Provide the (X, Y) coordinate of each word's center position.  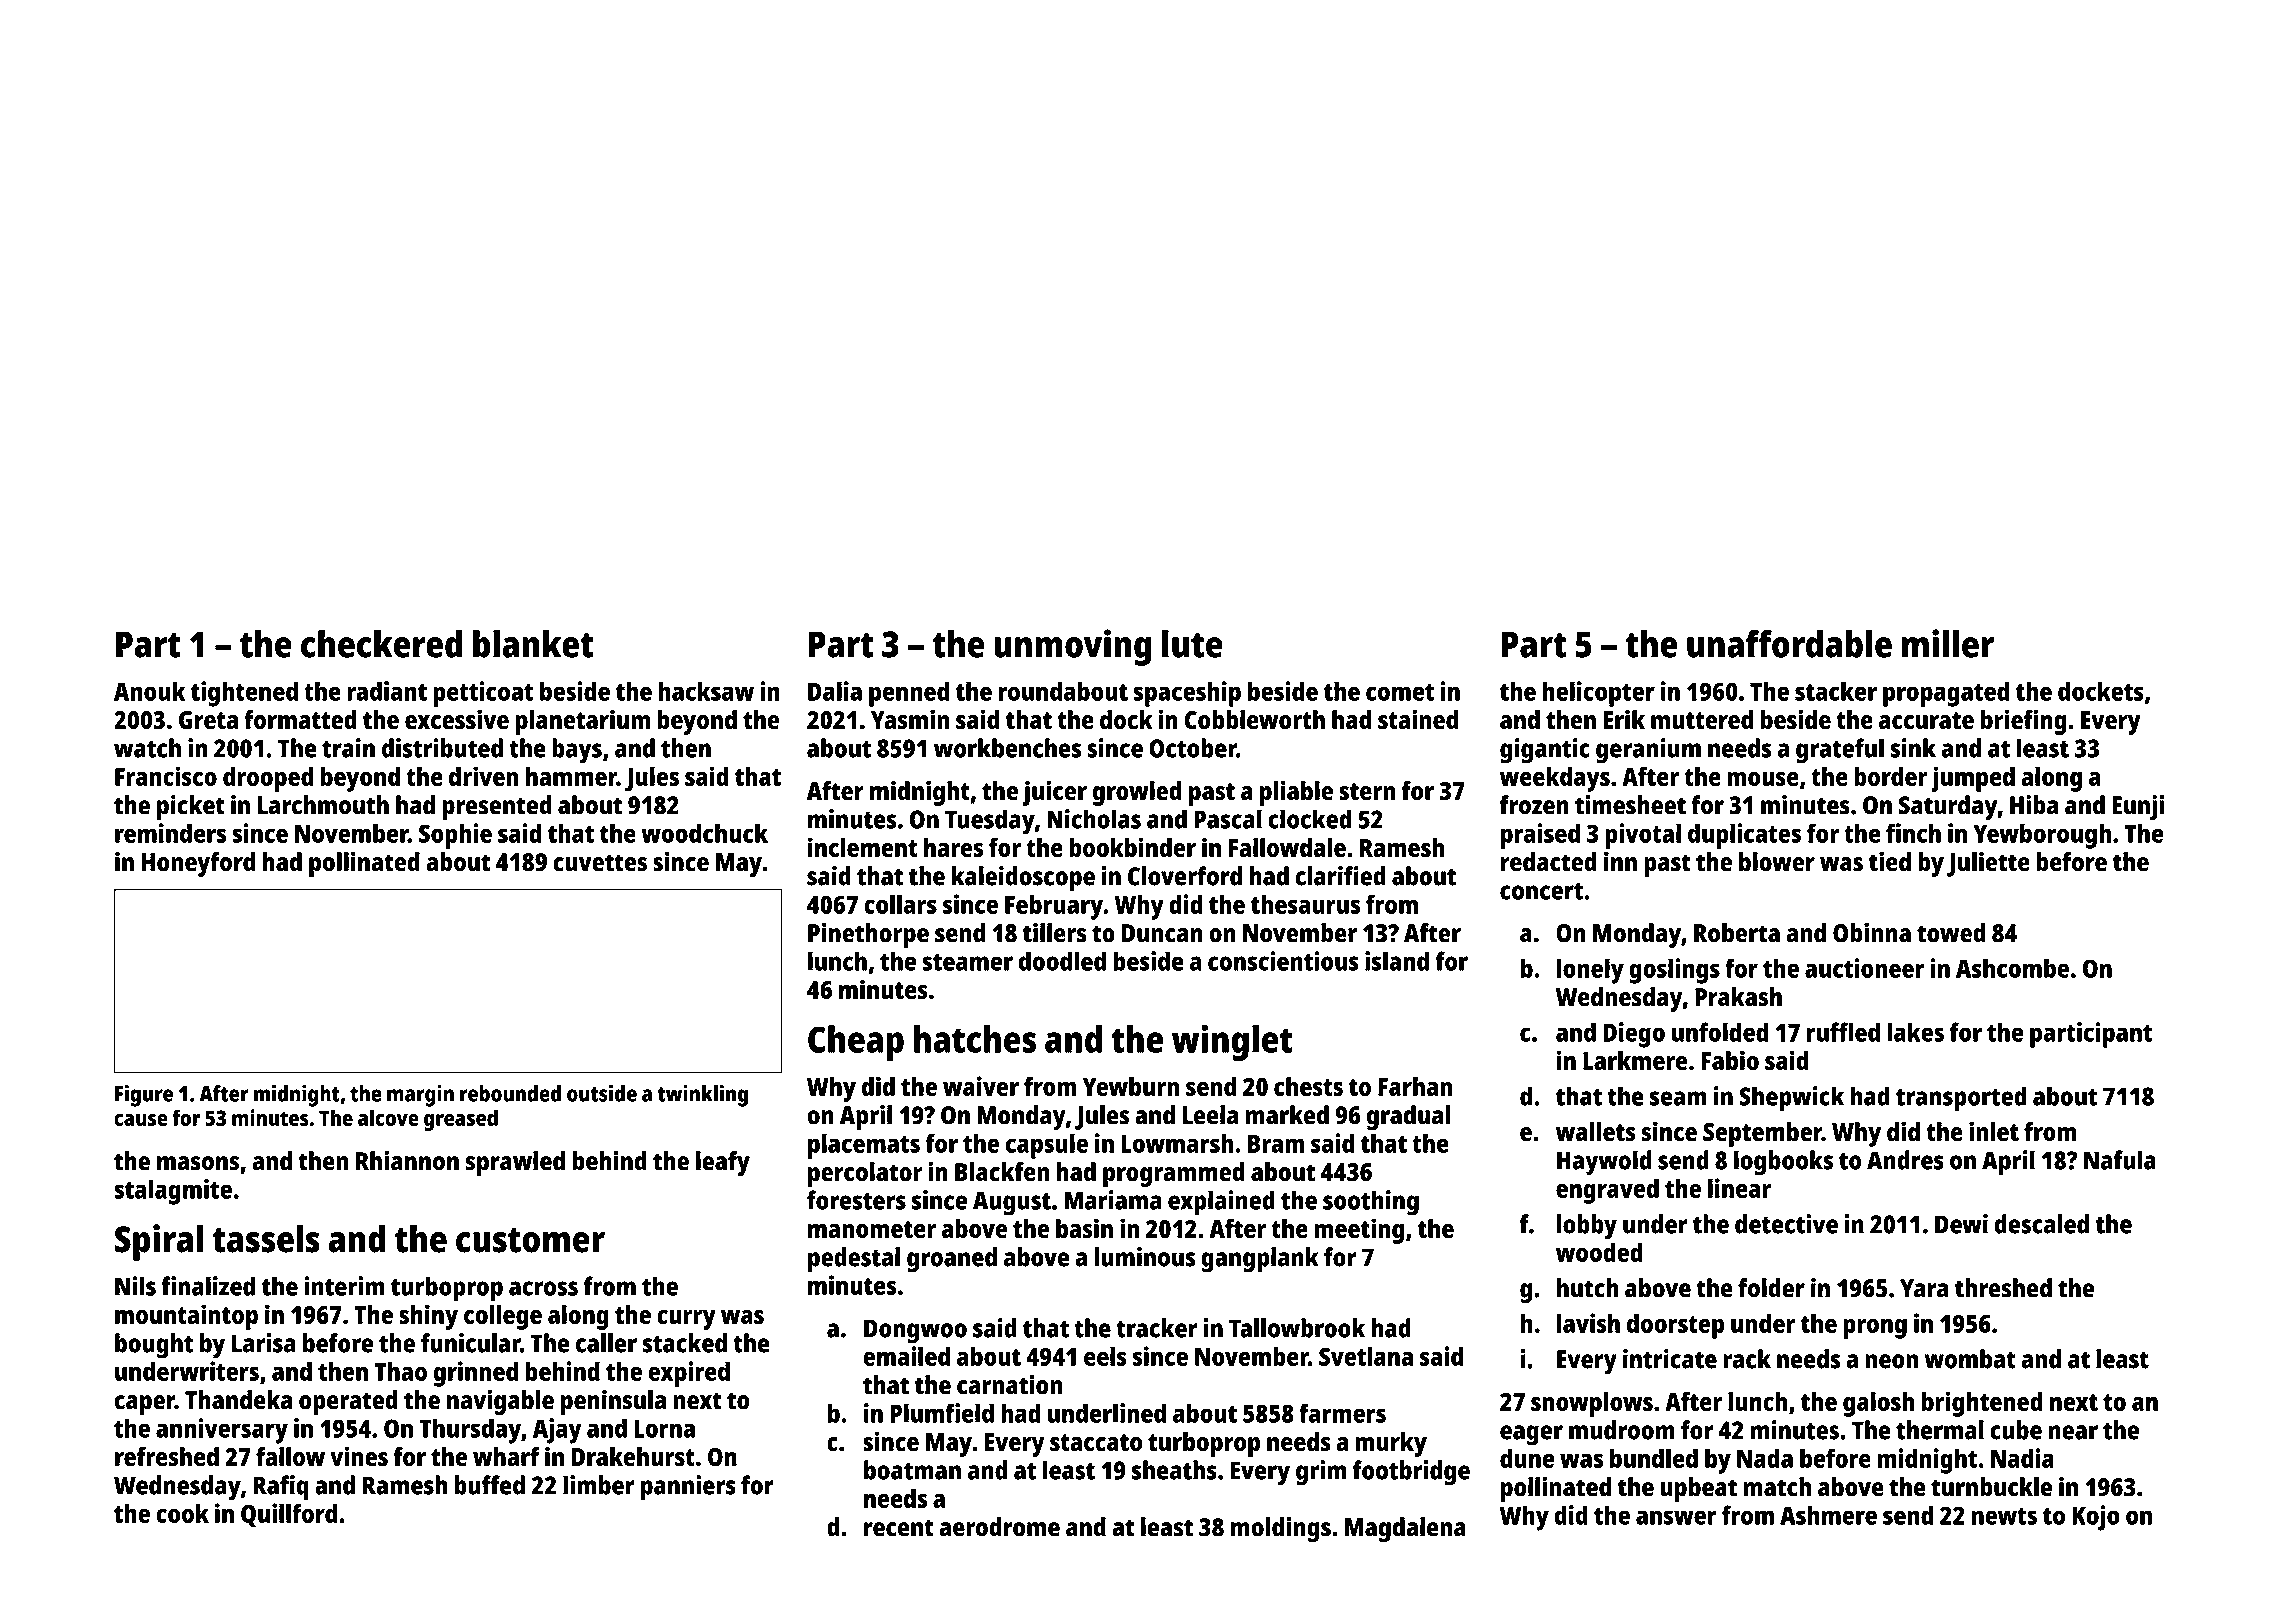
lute (1192, 644)
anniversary (222, 1431)
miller (1948, 643)
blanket (533, 644)
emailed (906, 1356)
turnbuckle (1991, 1487)
